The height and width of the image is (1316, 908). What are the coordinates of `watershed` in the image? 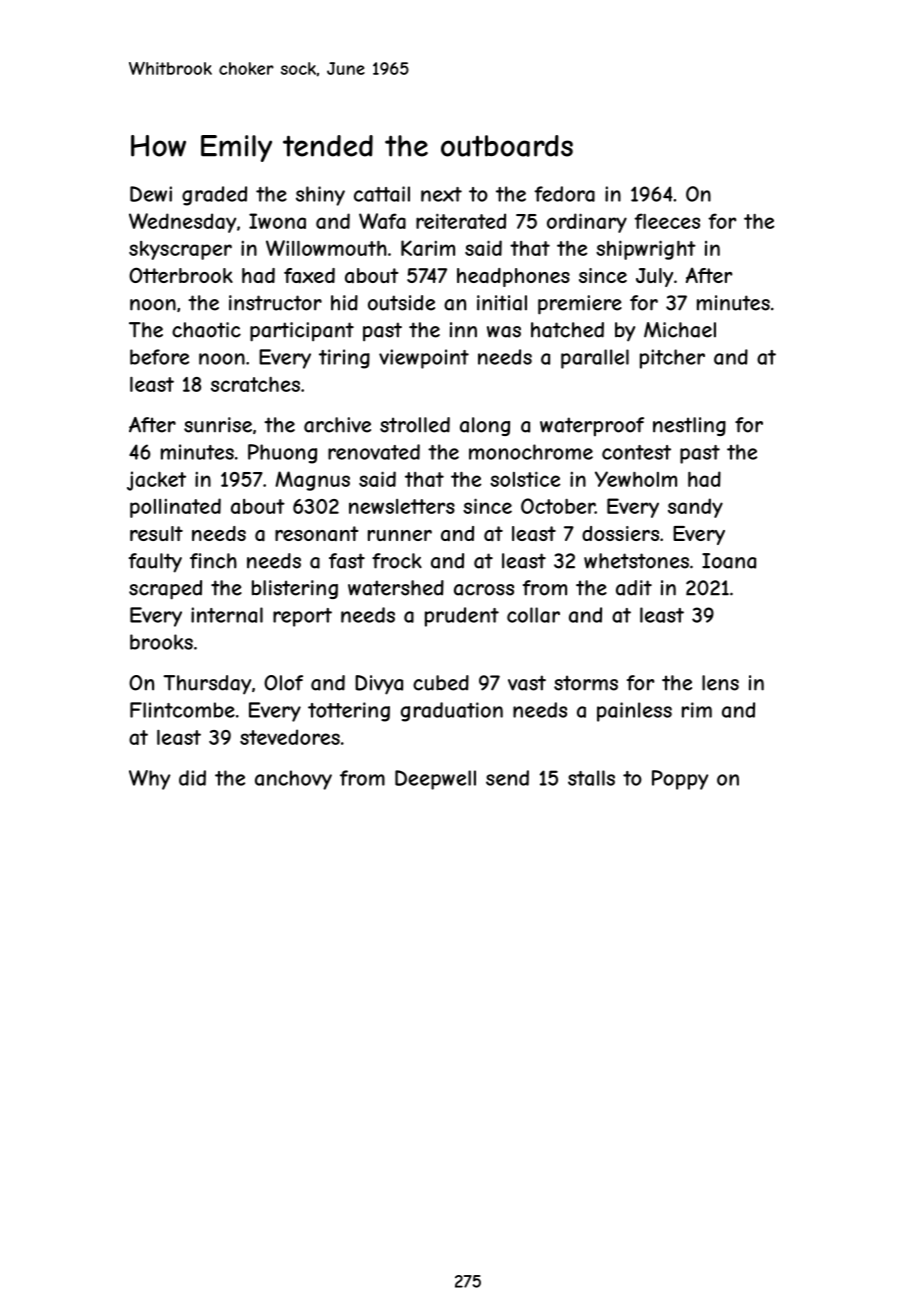 It's located at (396, 588).
